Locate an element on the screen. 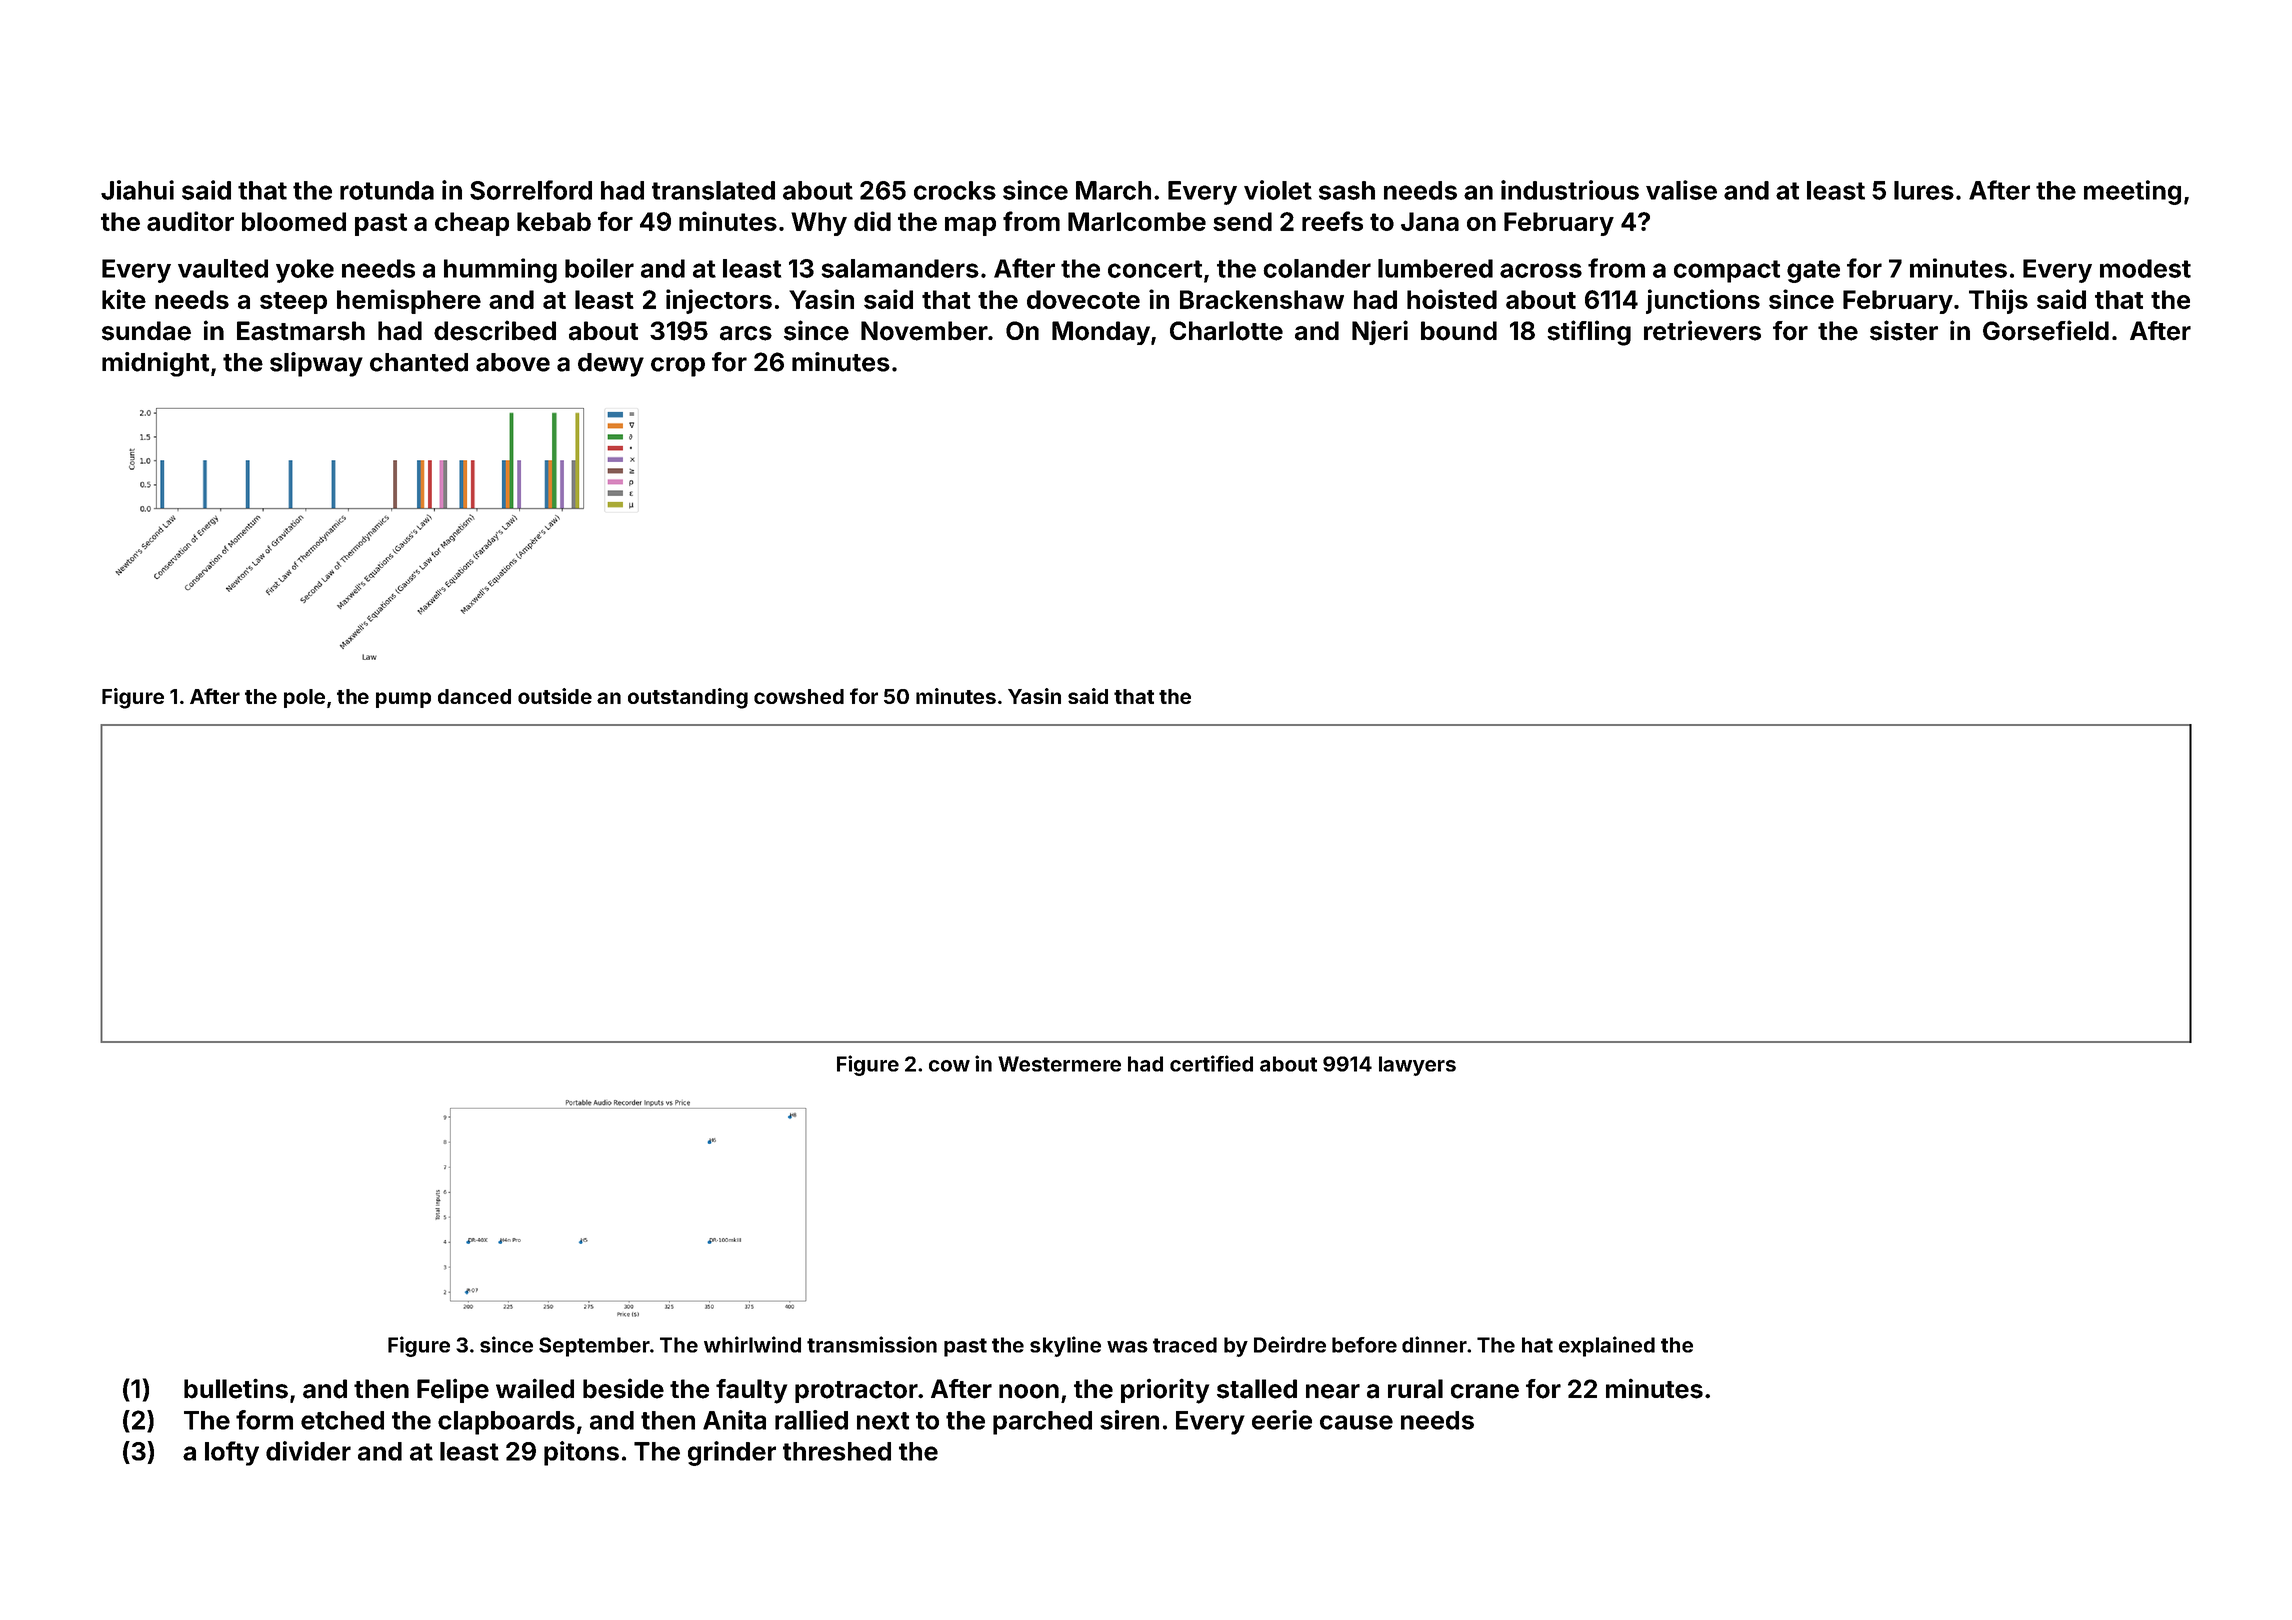 Image resolution: width=2292 pixels, height=1620 pixels. pole is located at coordinates (304, 698).
